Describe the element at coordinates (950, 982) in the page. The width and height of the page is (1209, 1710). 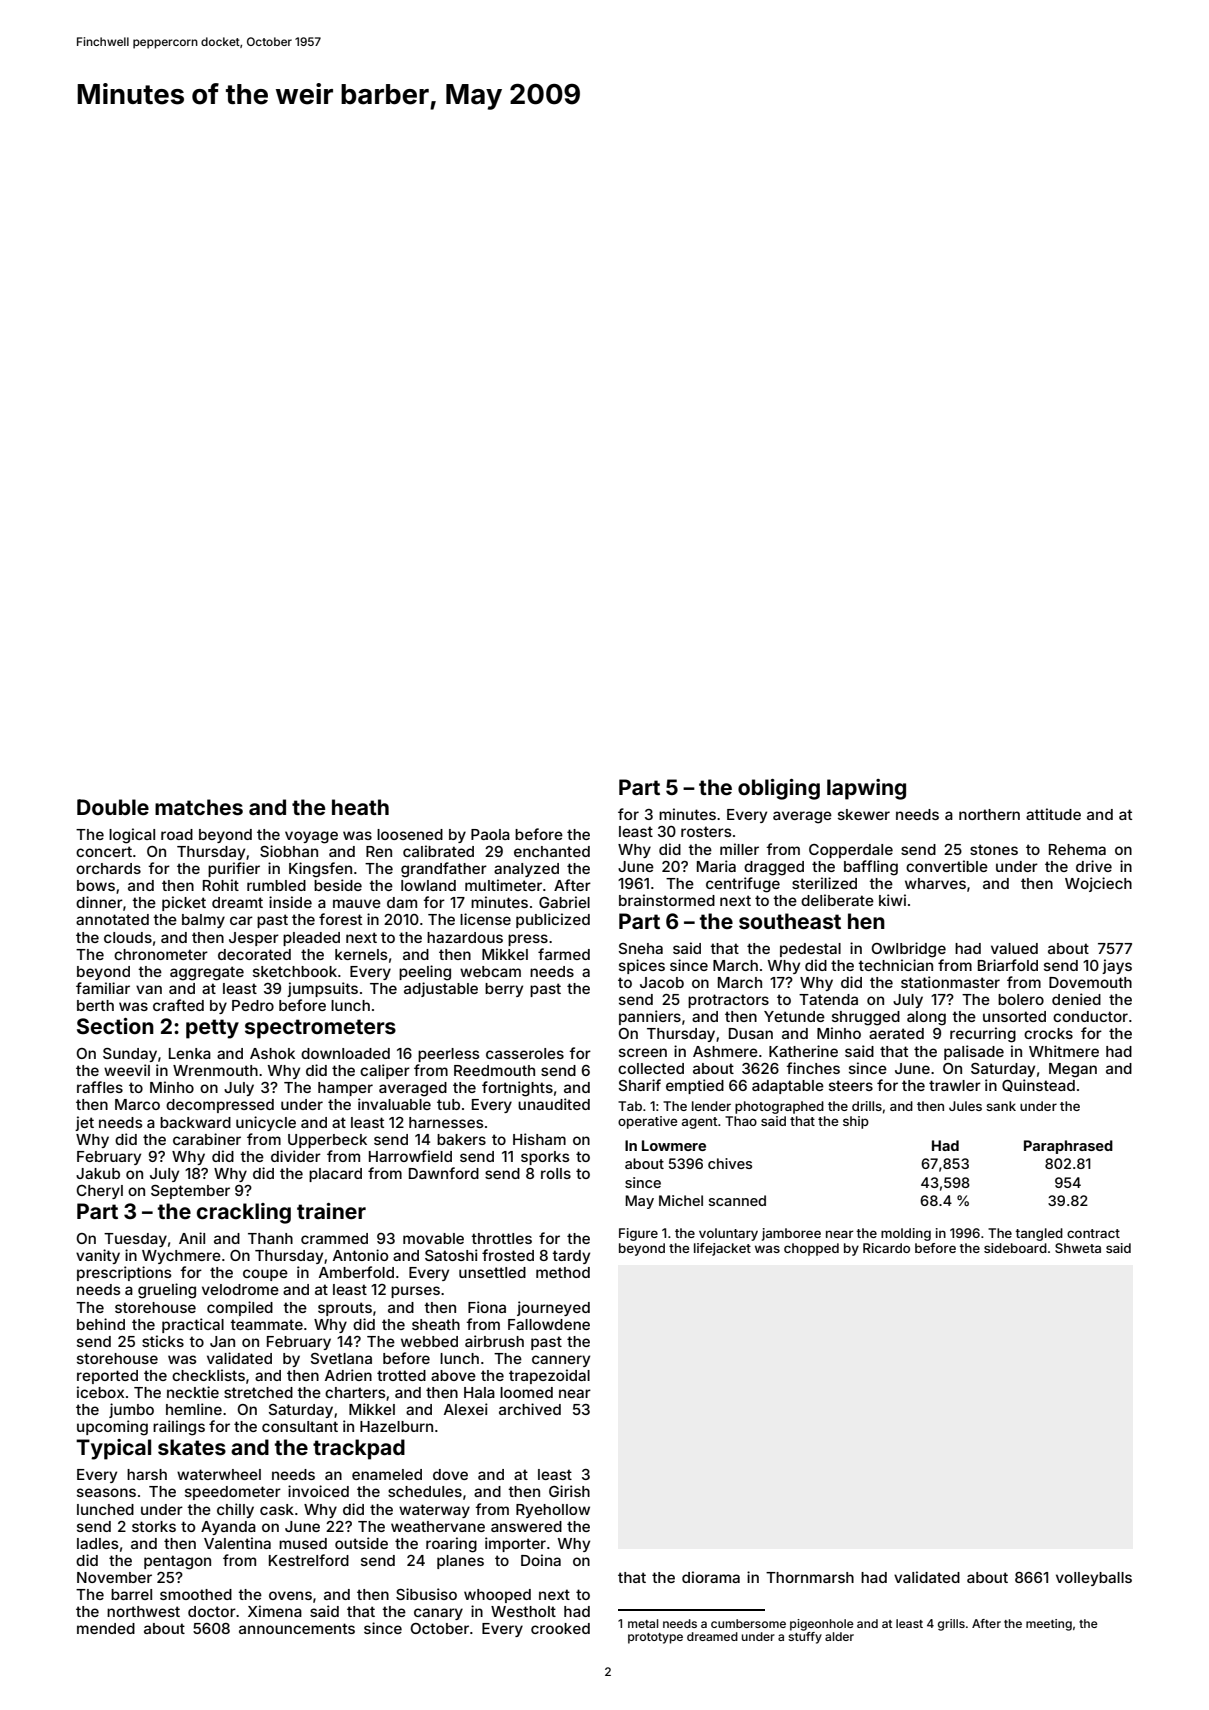
I see `stationmaster` at that location.
